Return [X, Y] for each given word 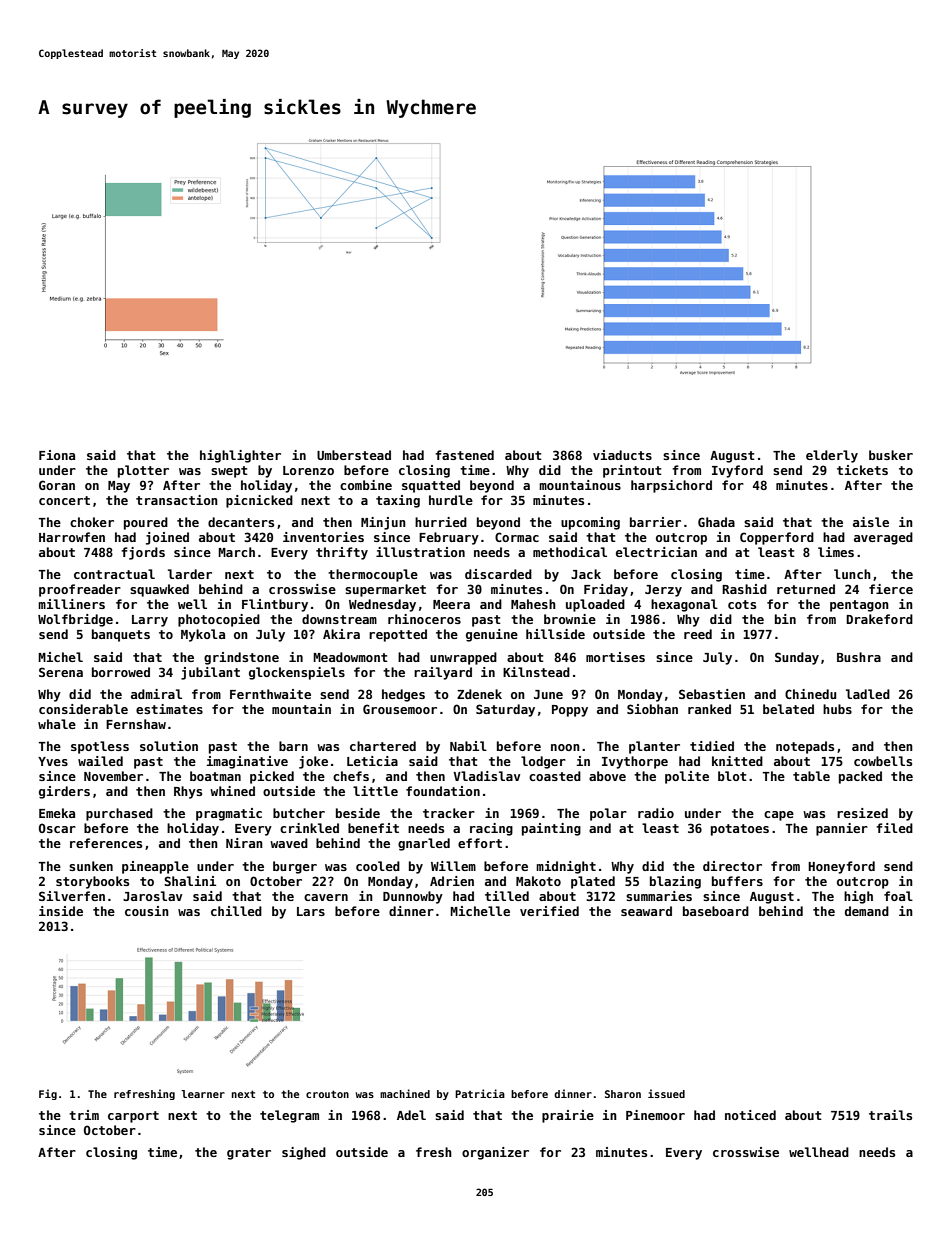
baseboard [716, 911]
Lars [311, 911]
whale [57, 724]
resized [862, 813]
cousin [147, 911]
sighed [304, 1153]
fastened [464, 455]
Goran [57, 485]
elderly [832, 456]
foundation [443, 791]
